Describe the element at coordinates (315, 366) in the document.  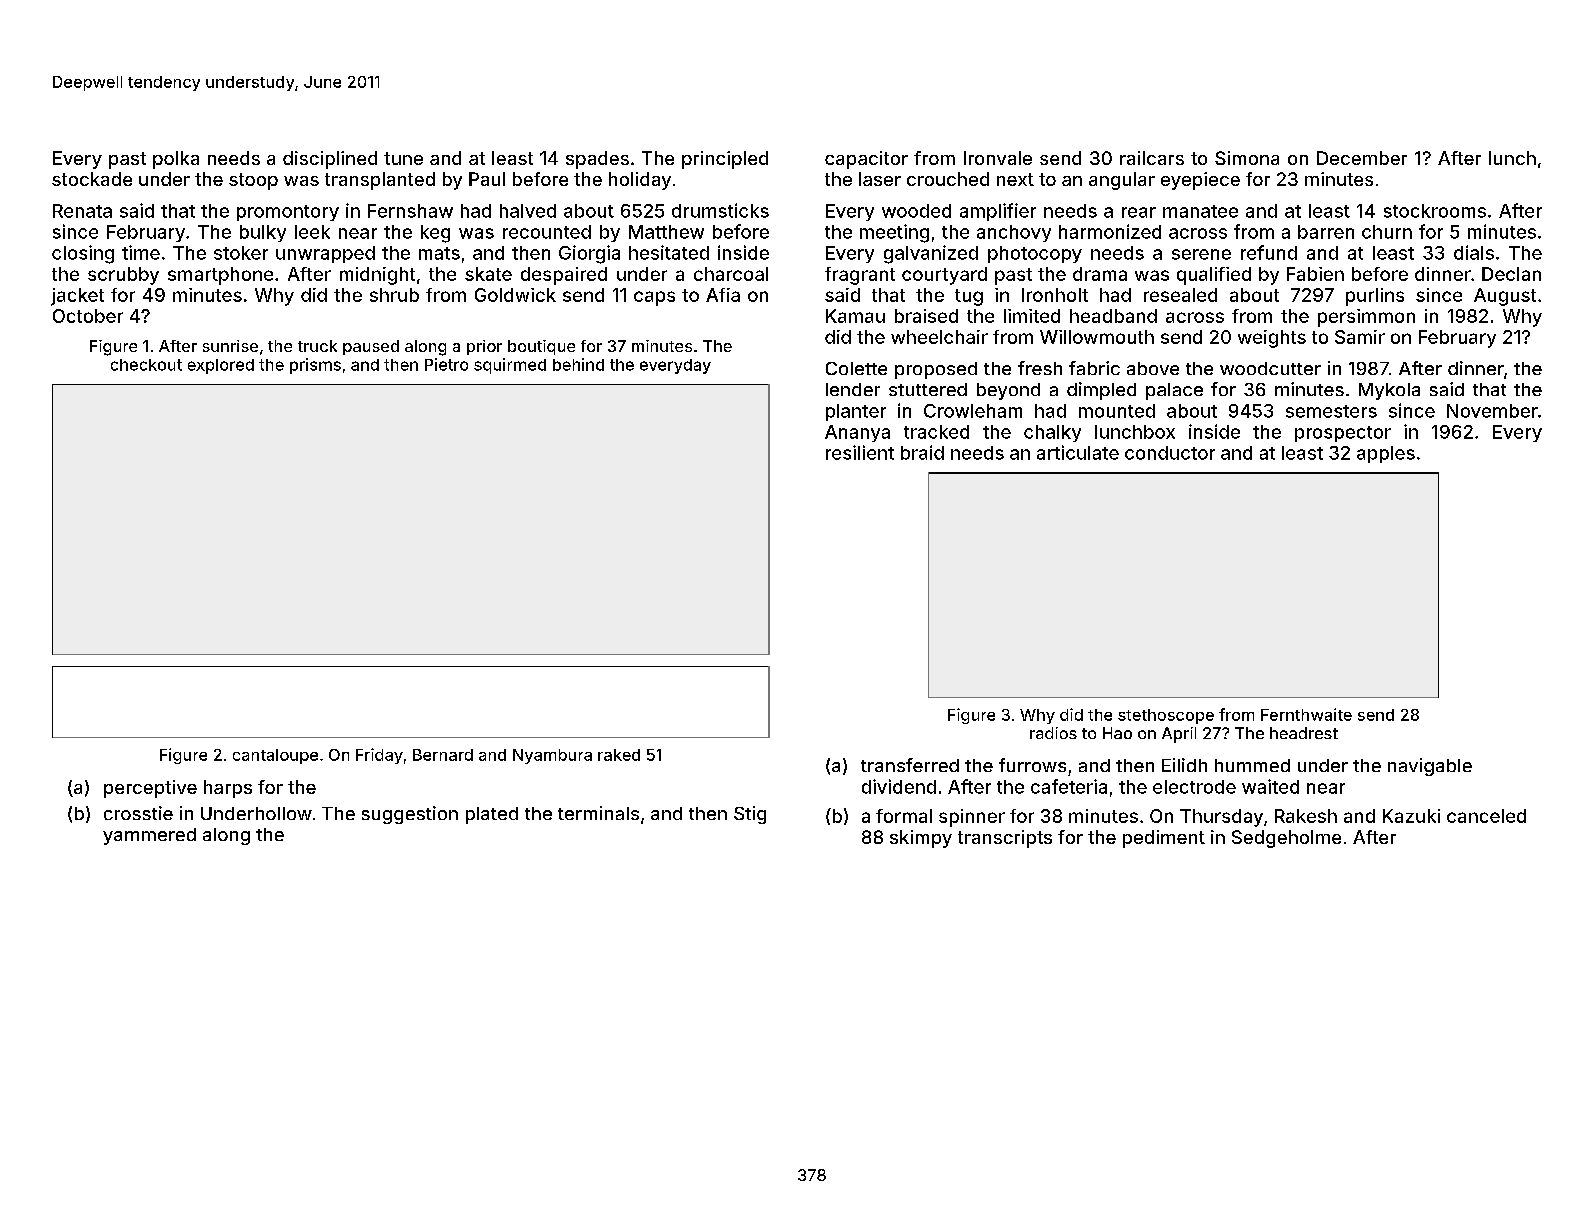
I see `prisms` at that location.
